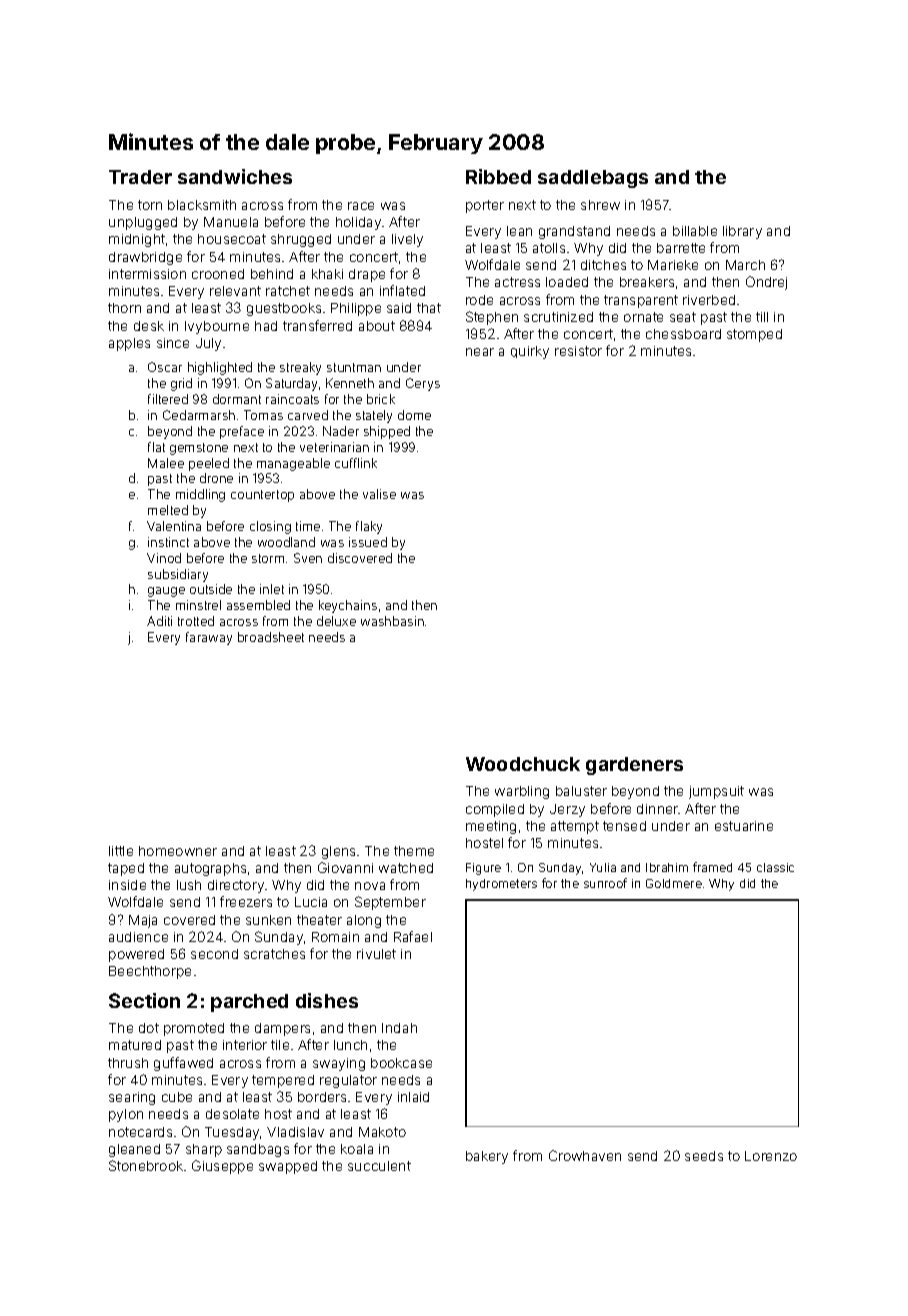 The image size is (908, 1316). I want to click on stomped, so click(754, 335).
